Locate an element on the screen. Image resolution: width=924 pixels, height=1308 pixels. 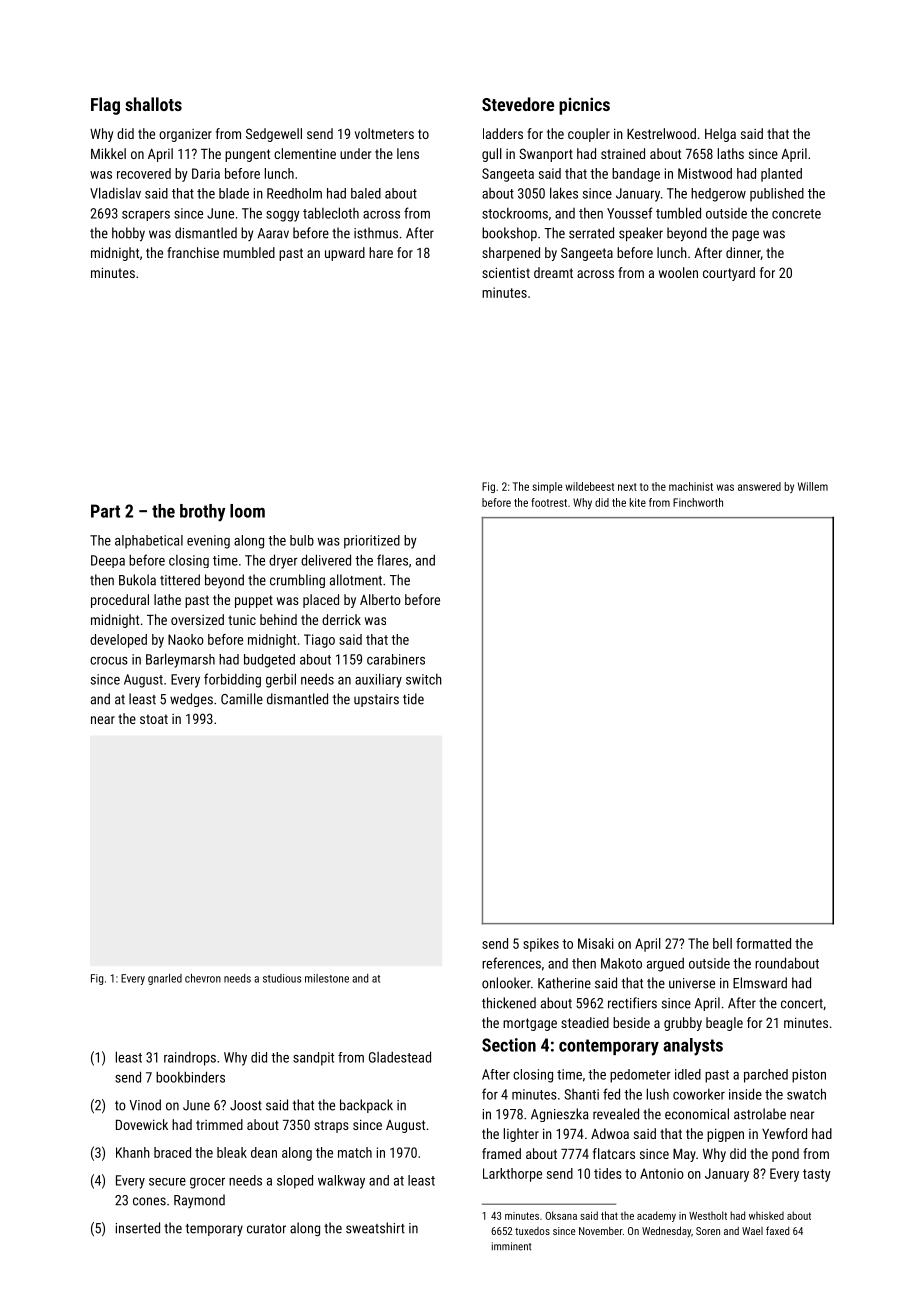
answered is located at coordinates (759, 486).
